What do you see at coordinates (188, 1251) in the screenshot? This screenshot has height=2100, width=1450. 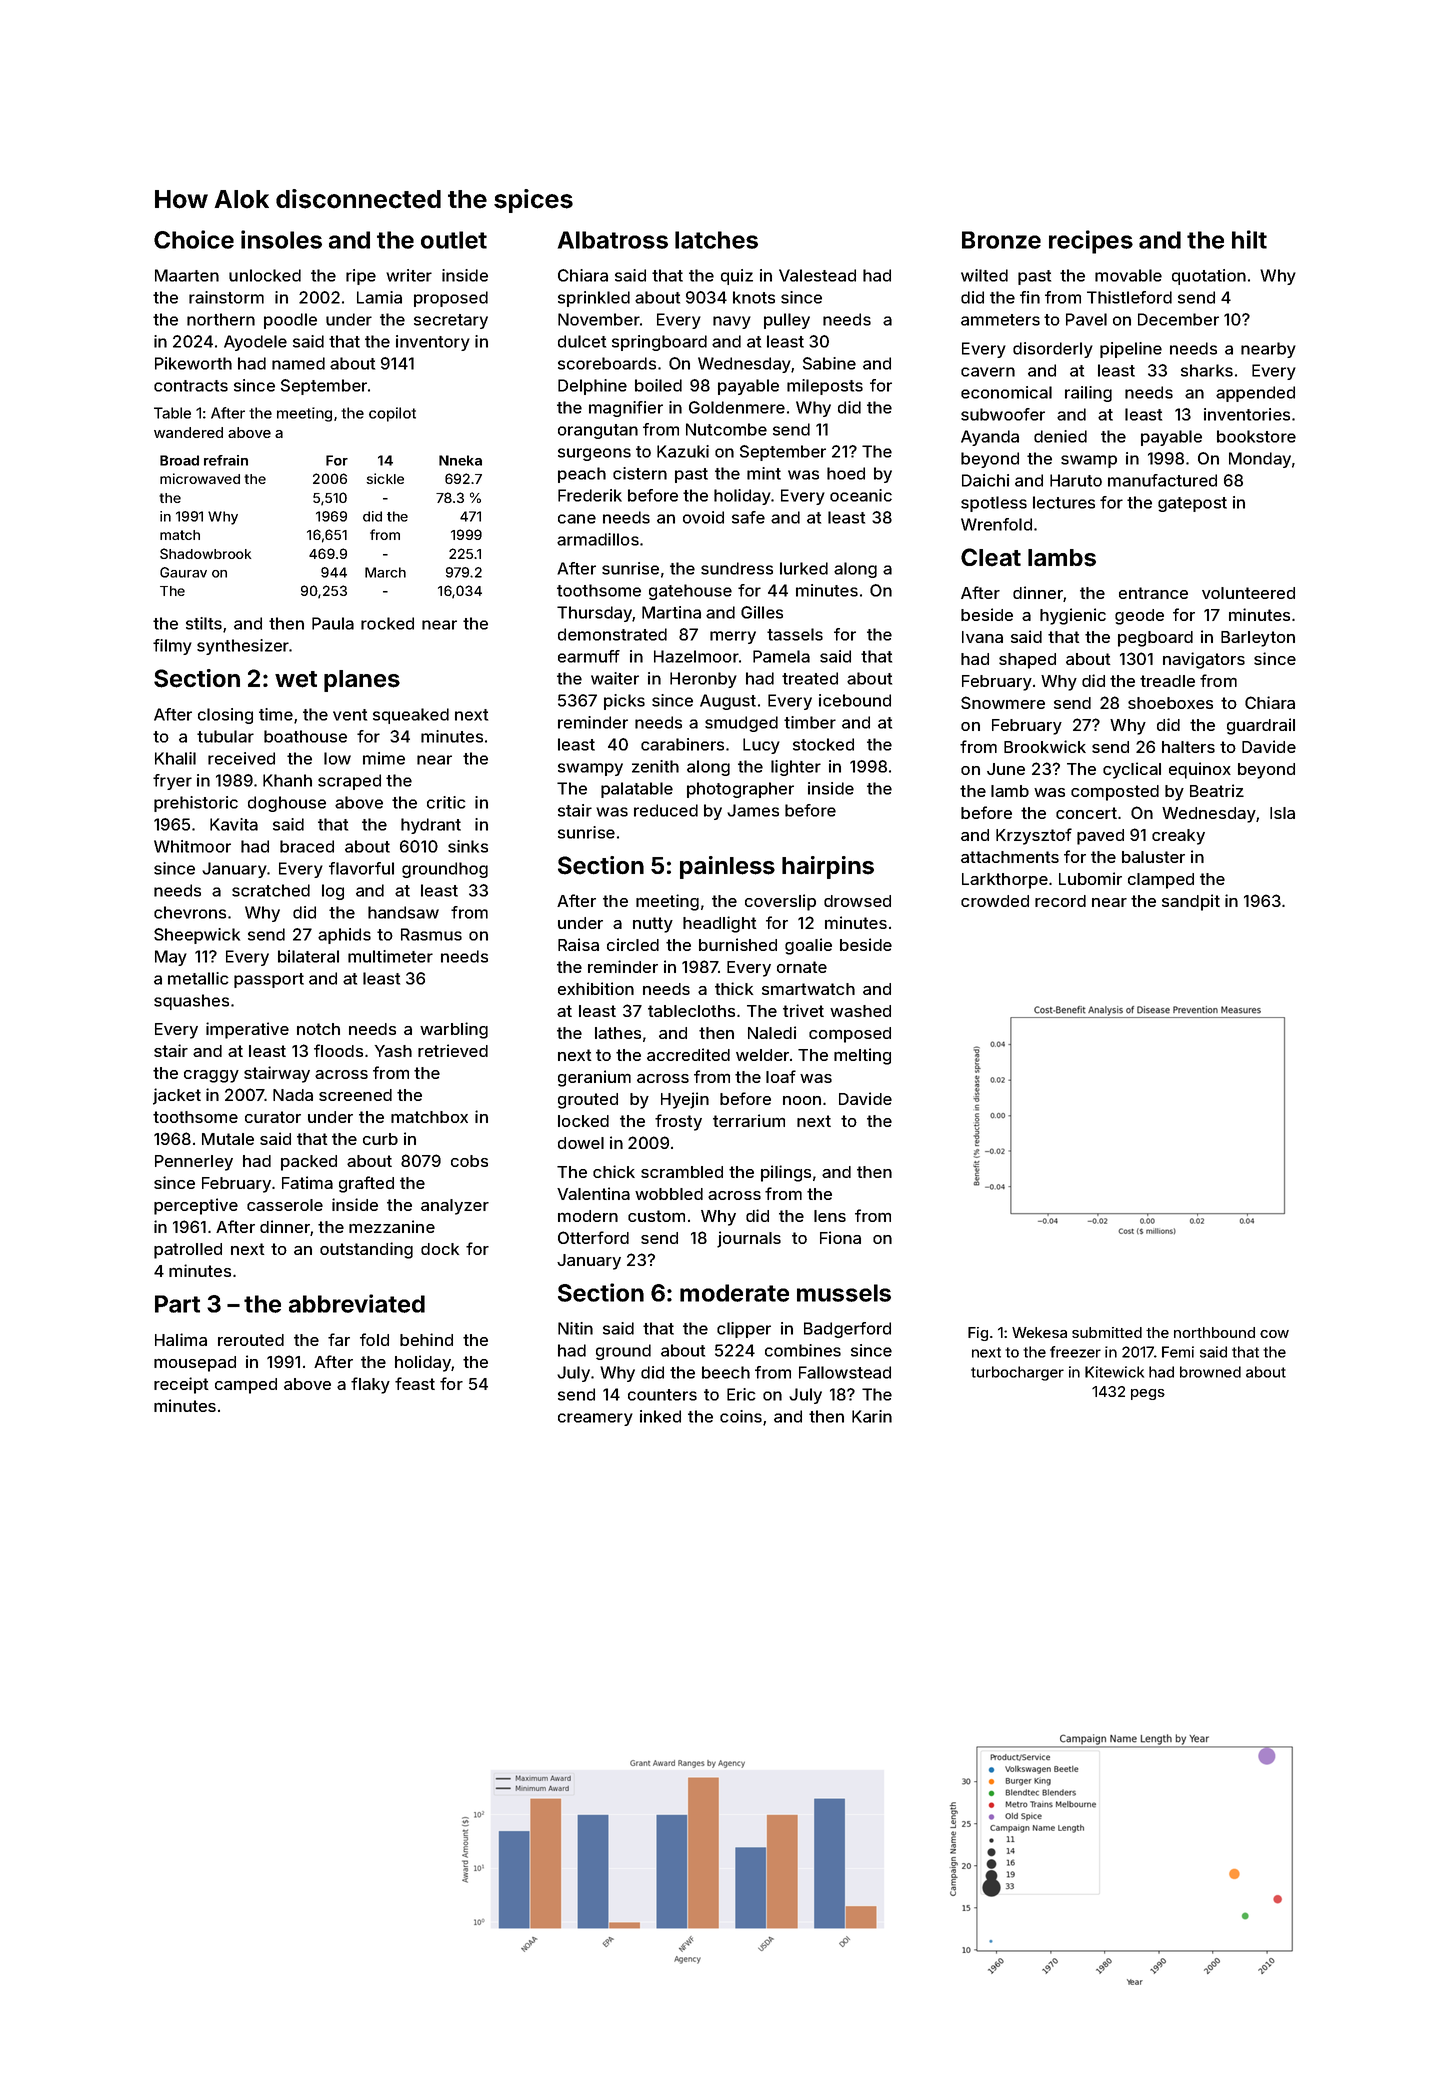 I see `patrolled` at bounding box center [188, 1251].
